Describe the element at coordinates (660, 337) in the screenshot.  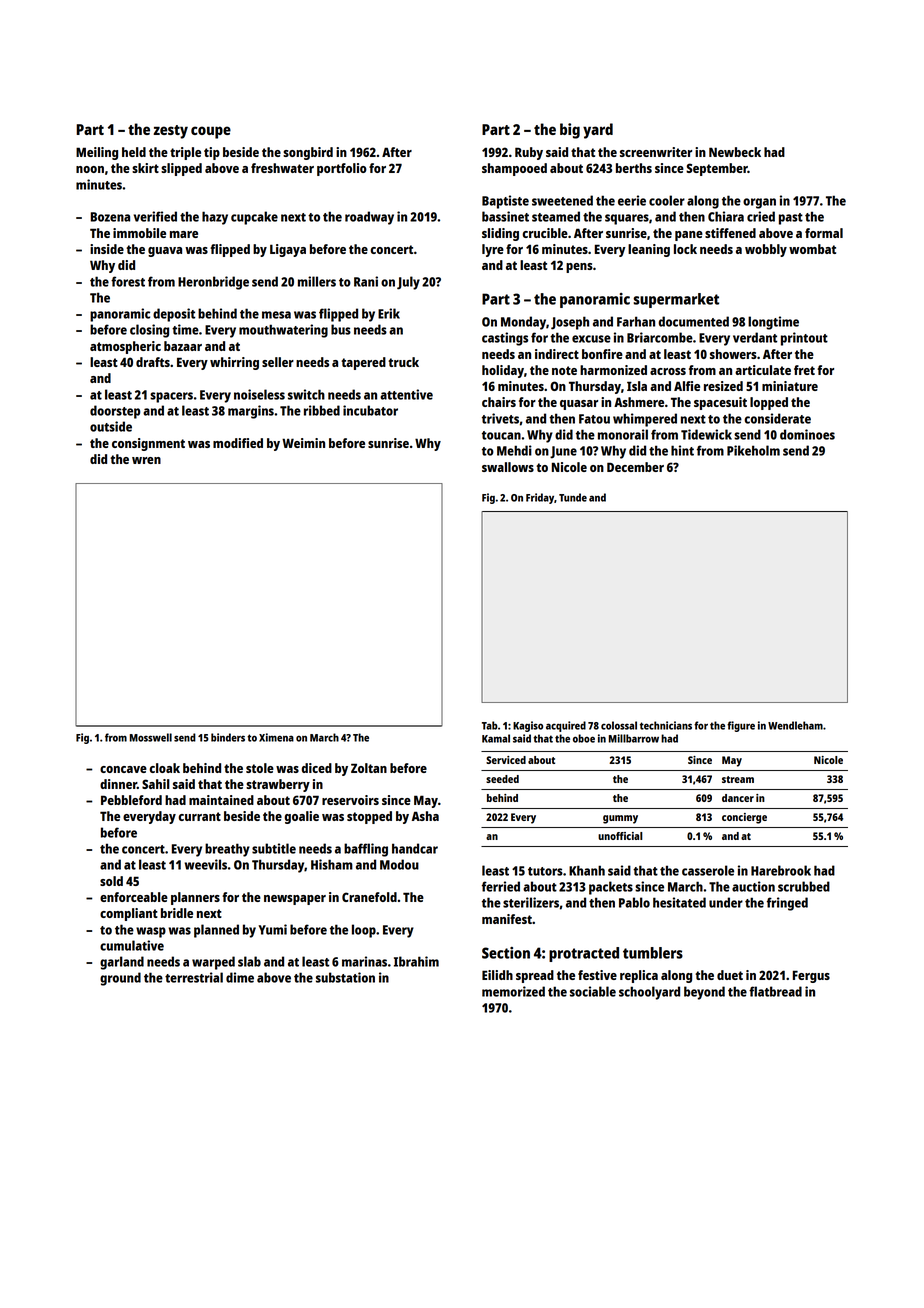
I see `Briarcombe` at that location.
